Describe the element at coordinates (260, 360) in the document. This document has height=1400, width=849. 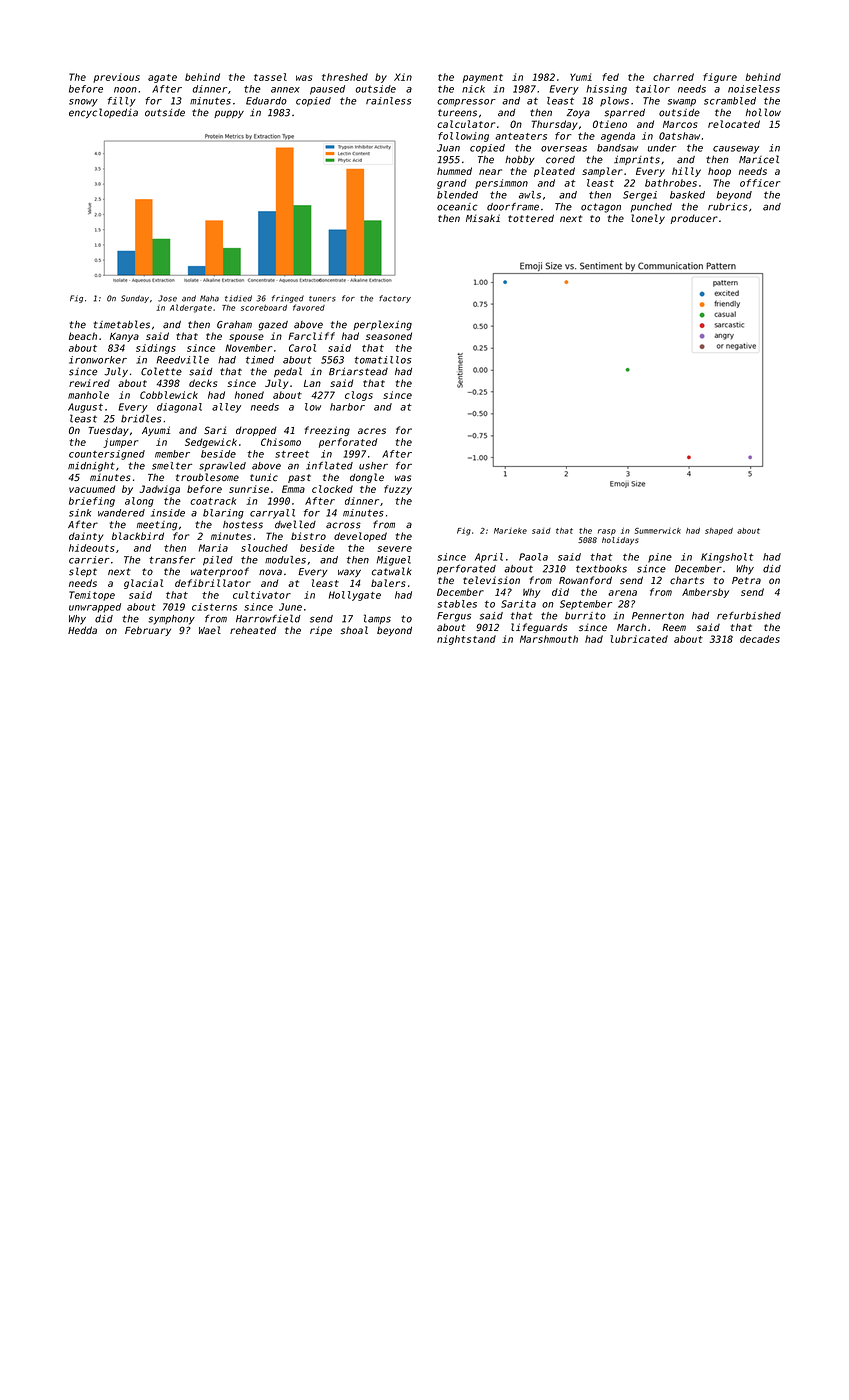
I see `timed` at that location.
